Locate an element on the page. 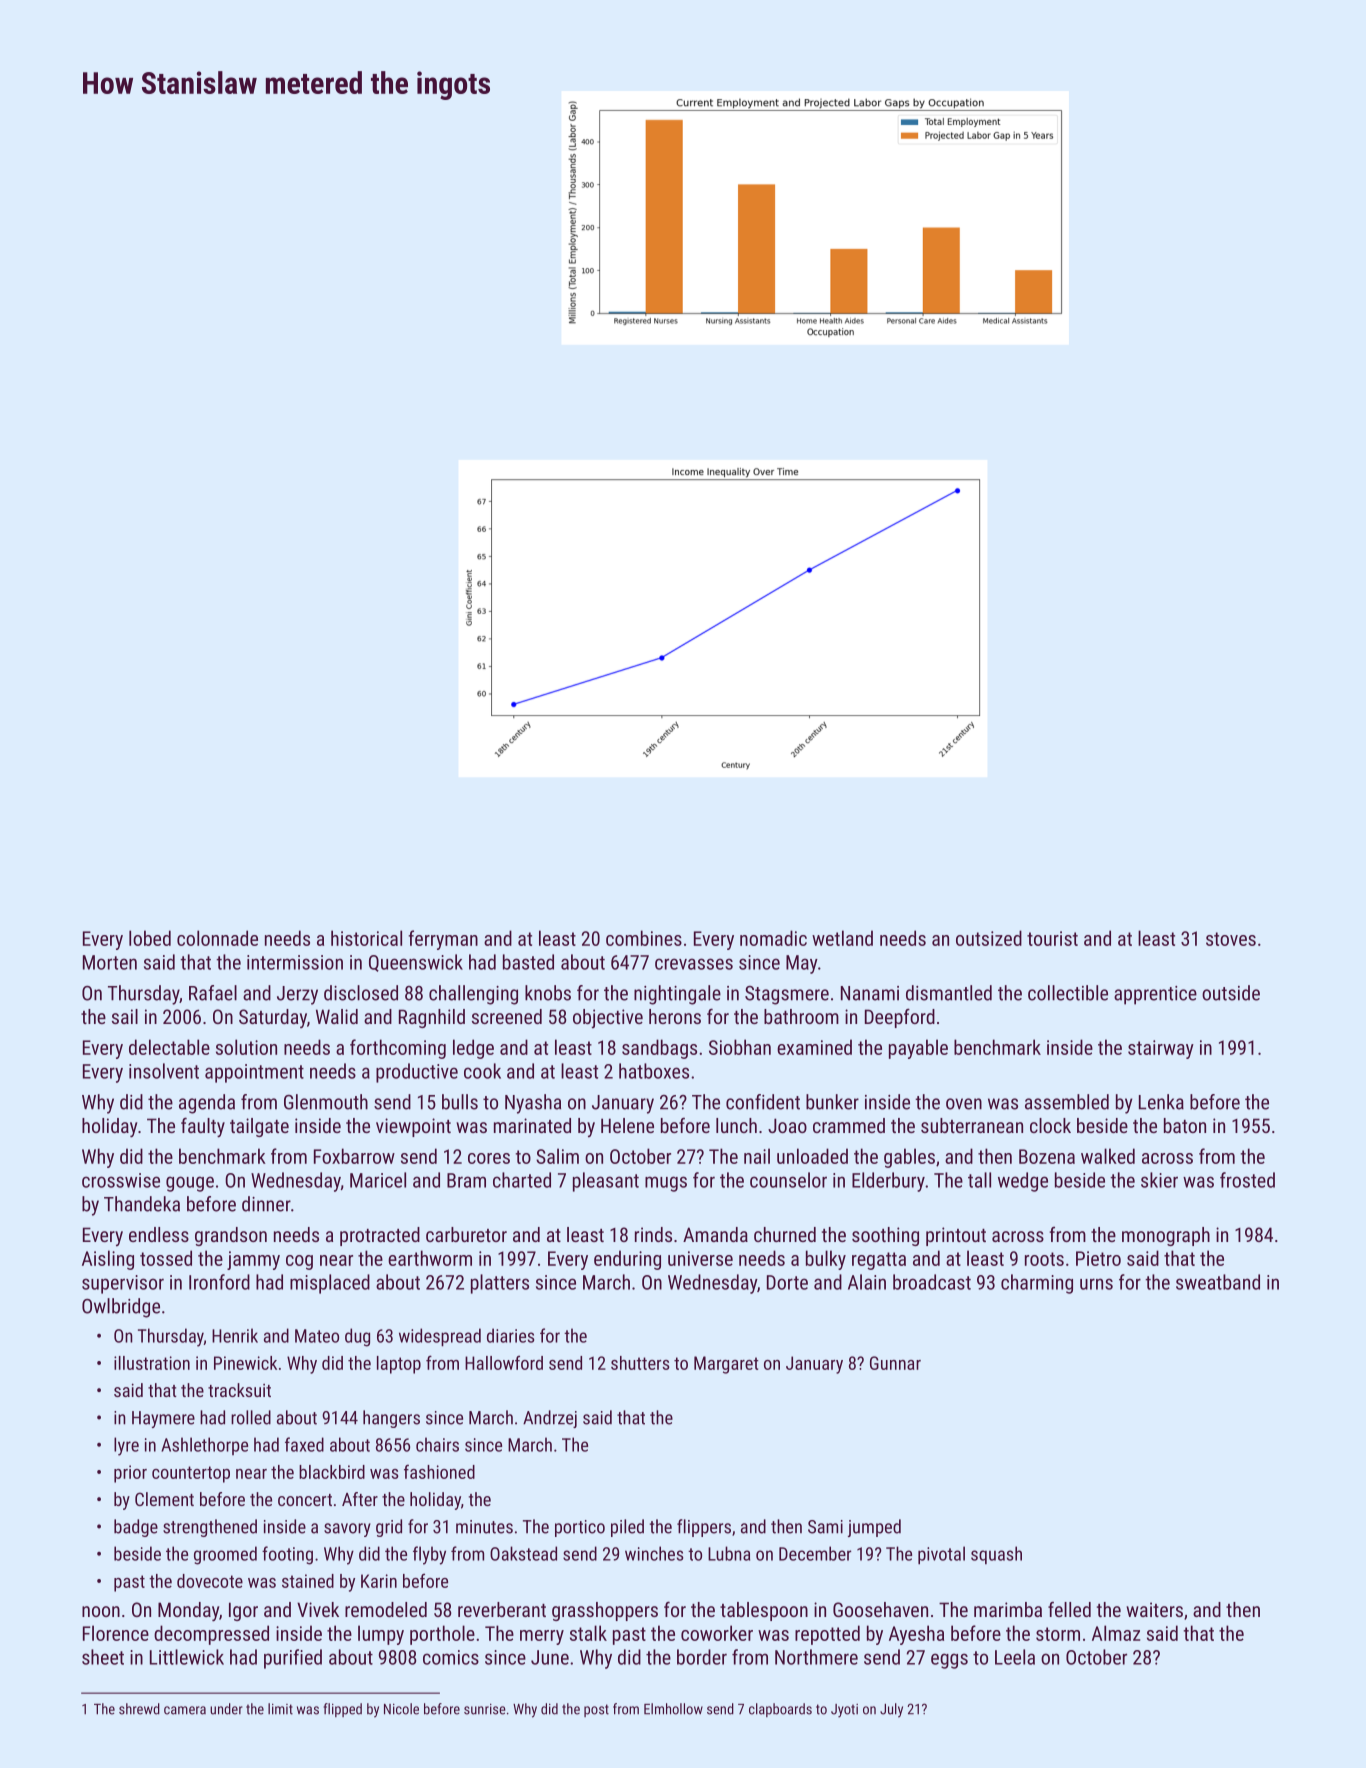 The image size is (1366, 1768). squash is located at coordinates (996, 1555).
